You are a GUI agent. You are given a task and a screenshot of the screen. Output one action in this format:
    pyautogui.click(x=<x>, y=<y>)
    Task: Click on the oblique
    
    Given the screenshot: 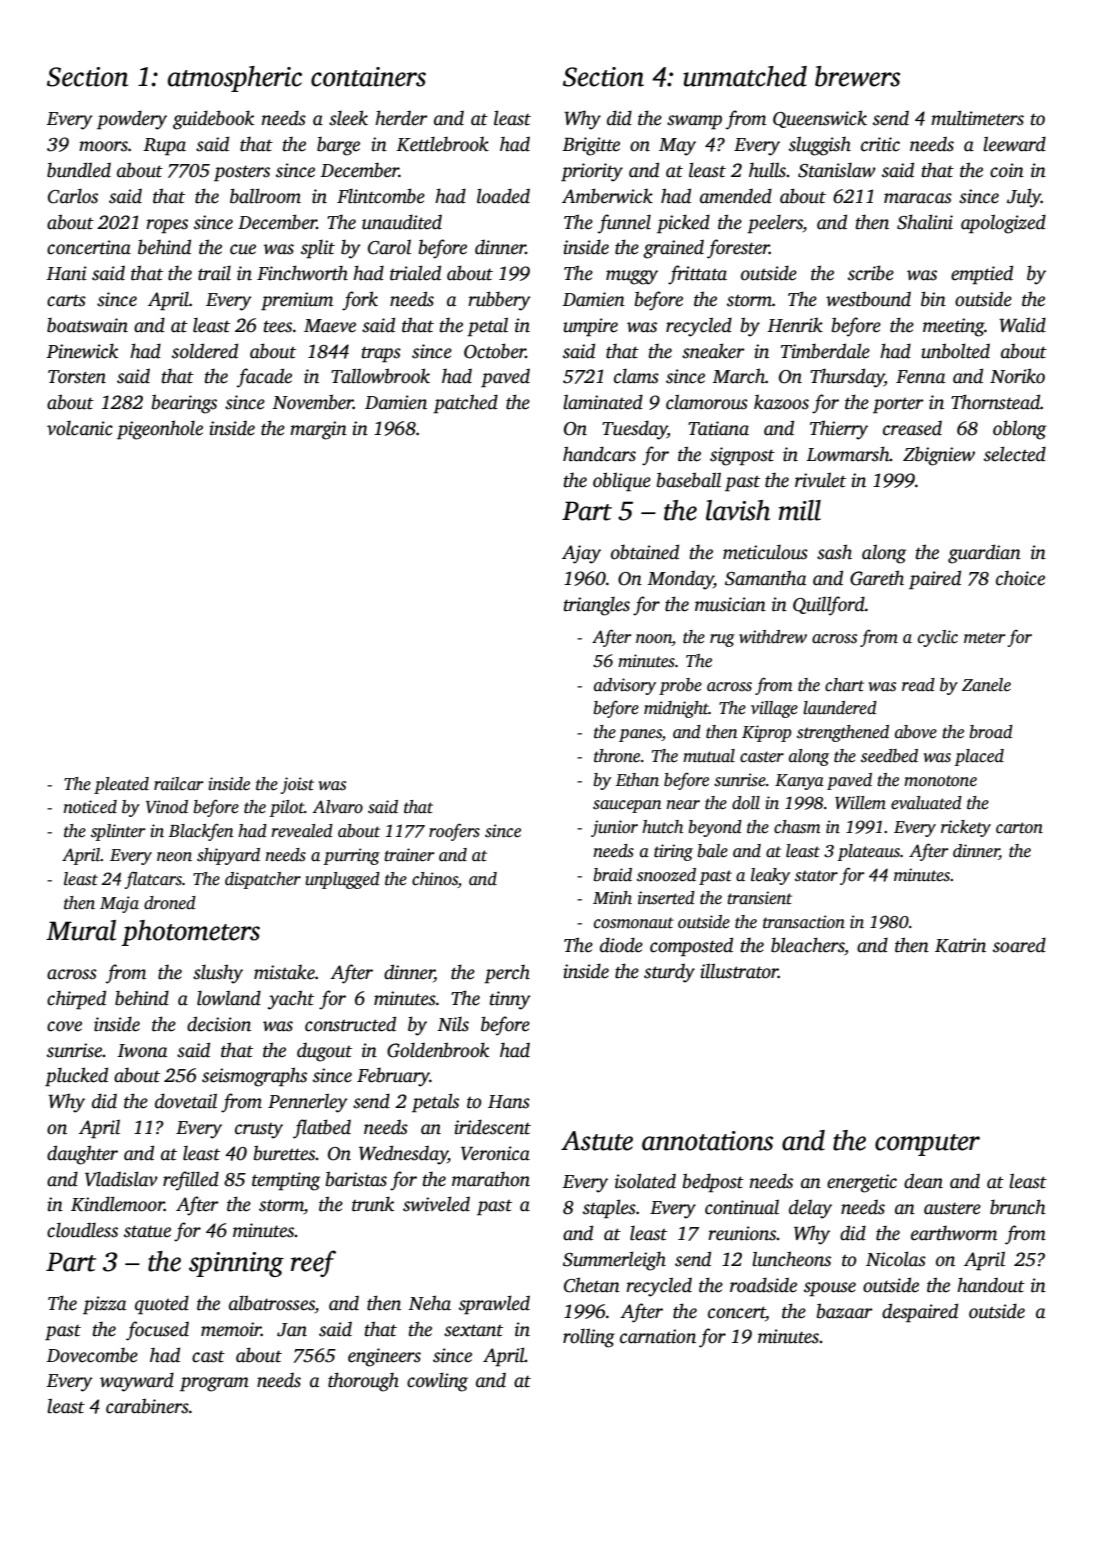 What is the action you would take?
    pyautogui.click(x=622, y=482)
